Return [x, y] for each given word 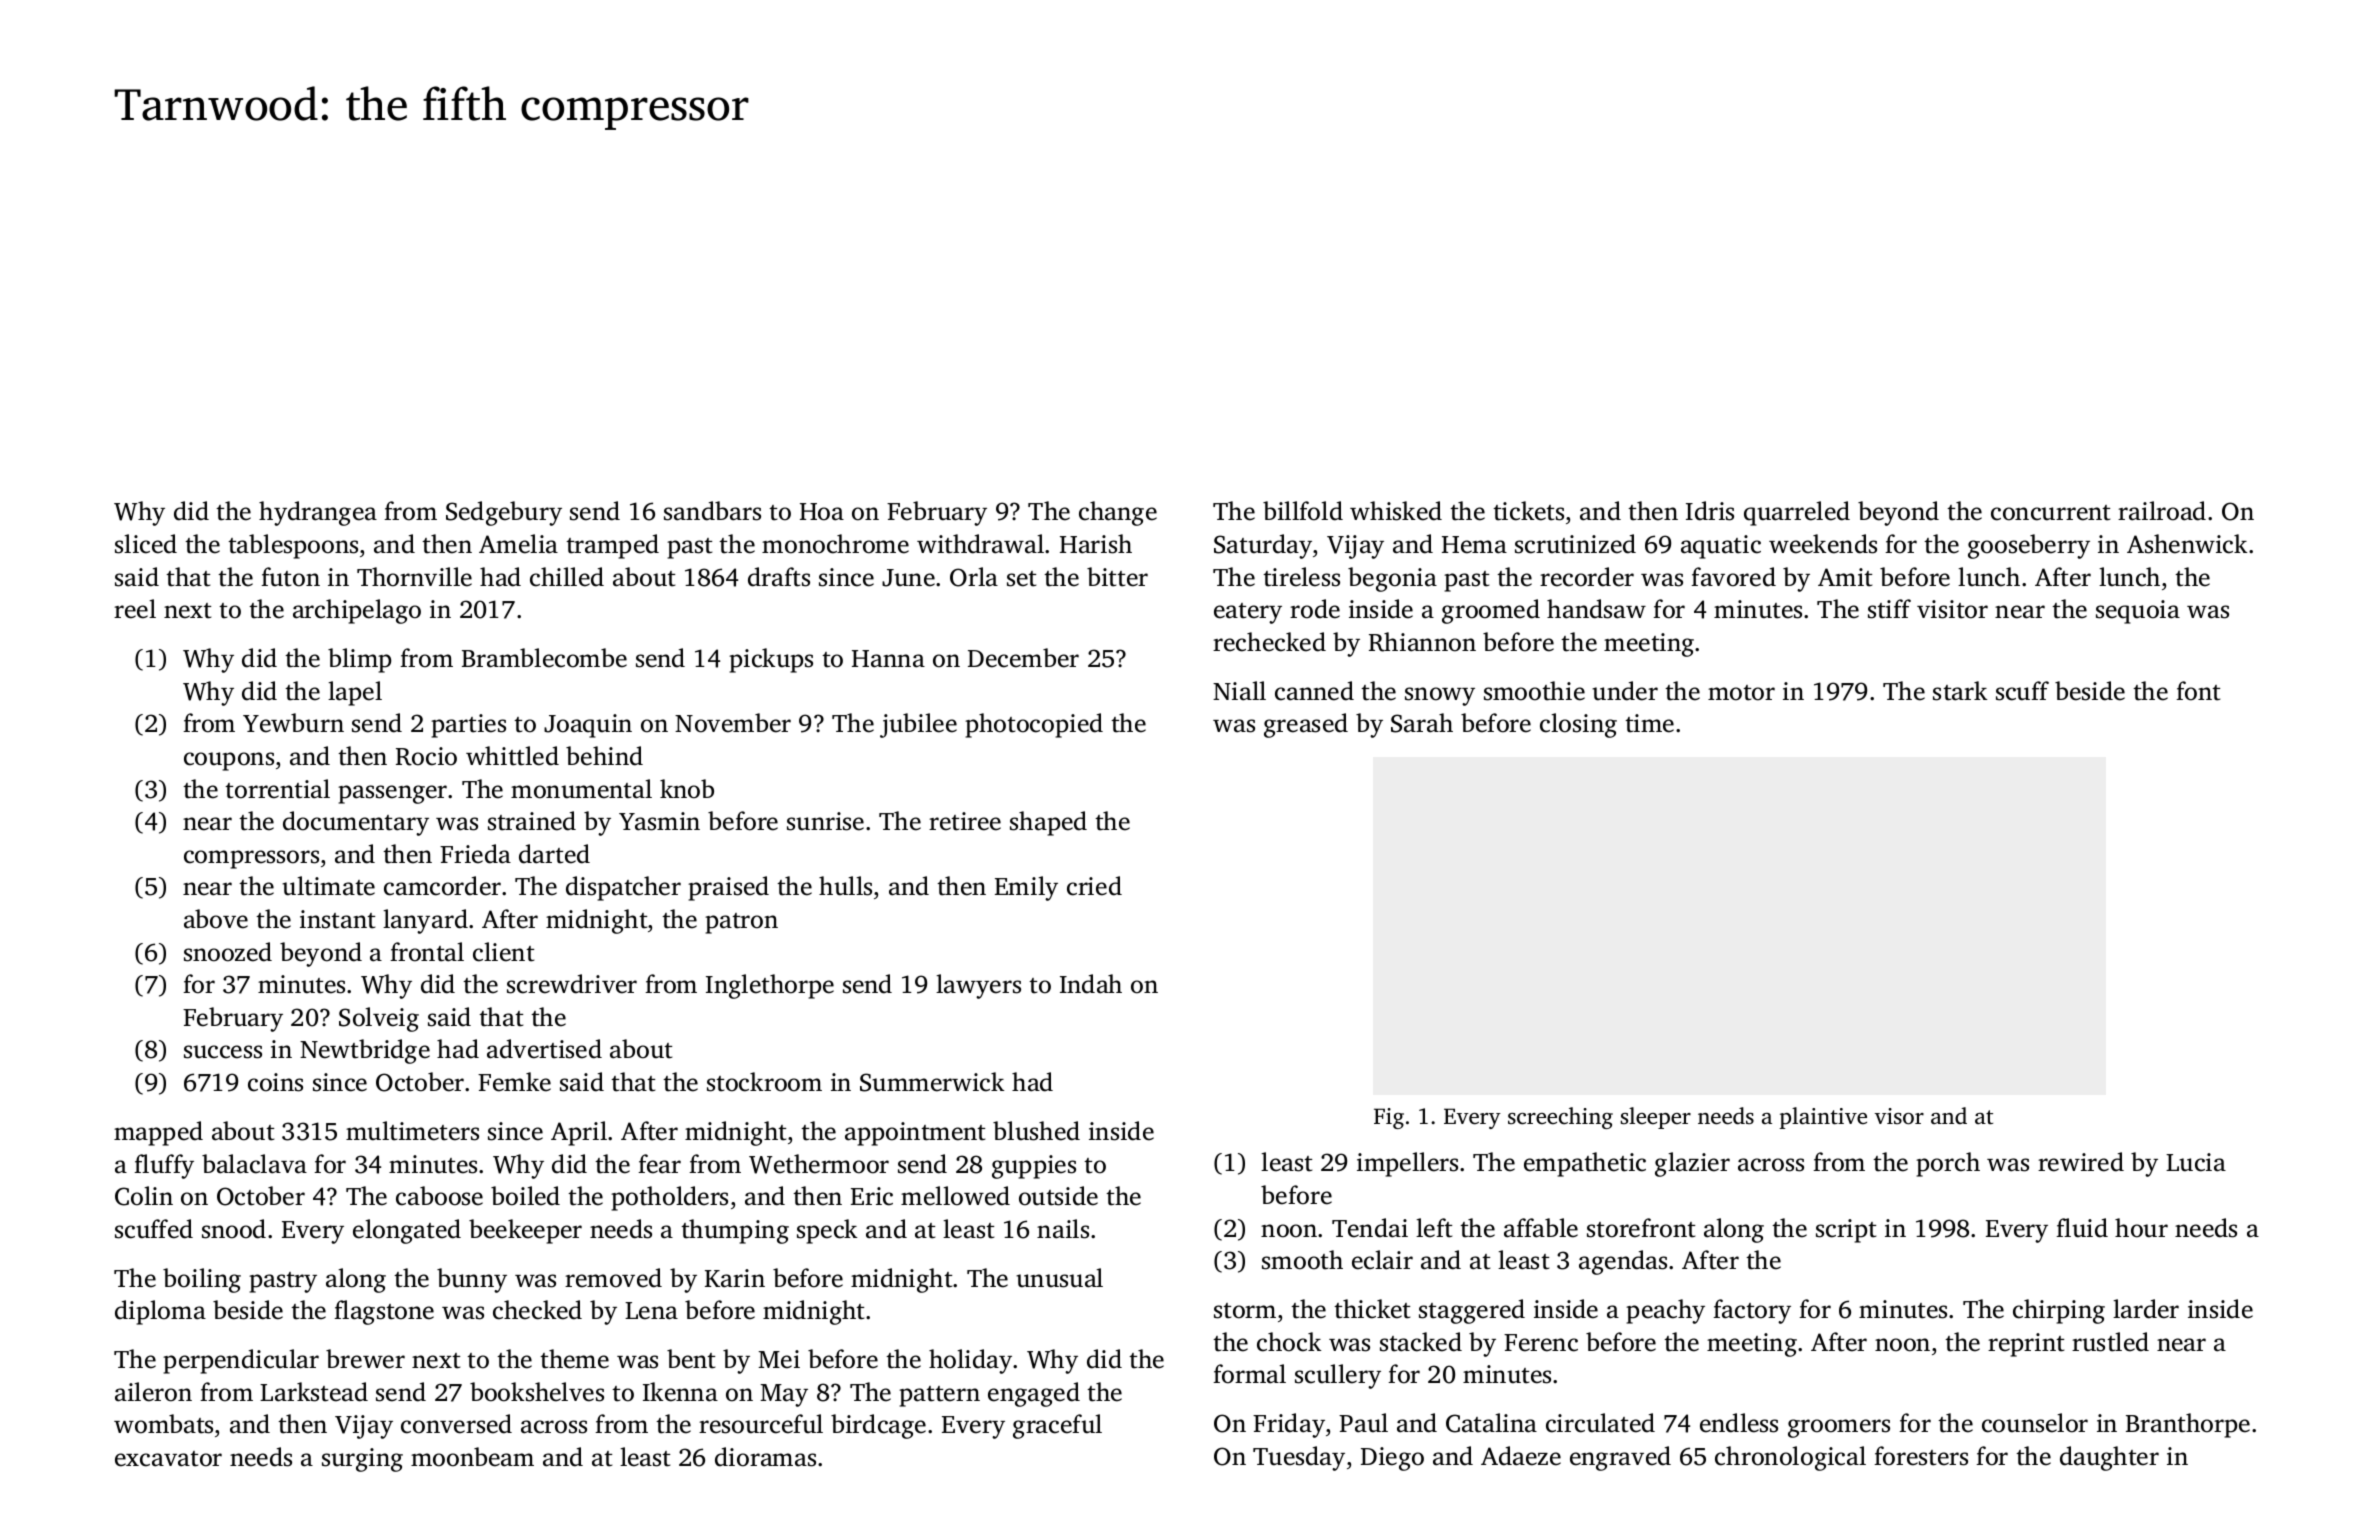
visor [1899, 1116]
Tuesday [1299, 1458]
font [2198, 691]
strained [532, 821]
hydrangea [318, 513]
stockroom [764, 1082]
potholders [669, 1198]
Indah [1091, 984]
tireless [1301, 577]
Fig [1389, 1118]
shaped [1048, 823]
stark [1960, 691]
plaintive [1823, 1118]
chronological [1790, 1458]
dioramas [765, 1457]
